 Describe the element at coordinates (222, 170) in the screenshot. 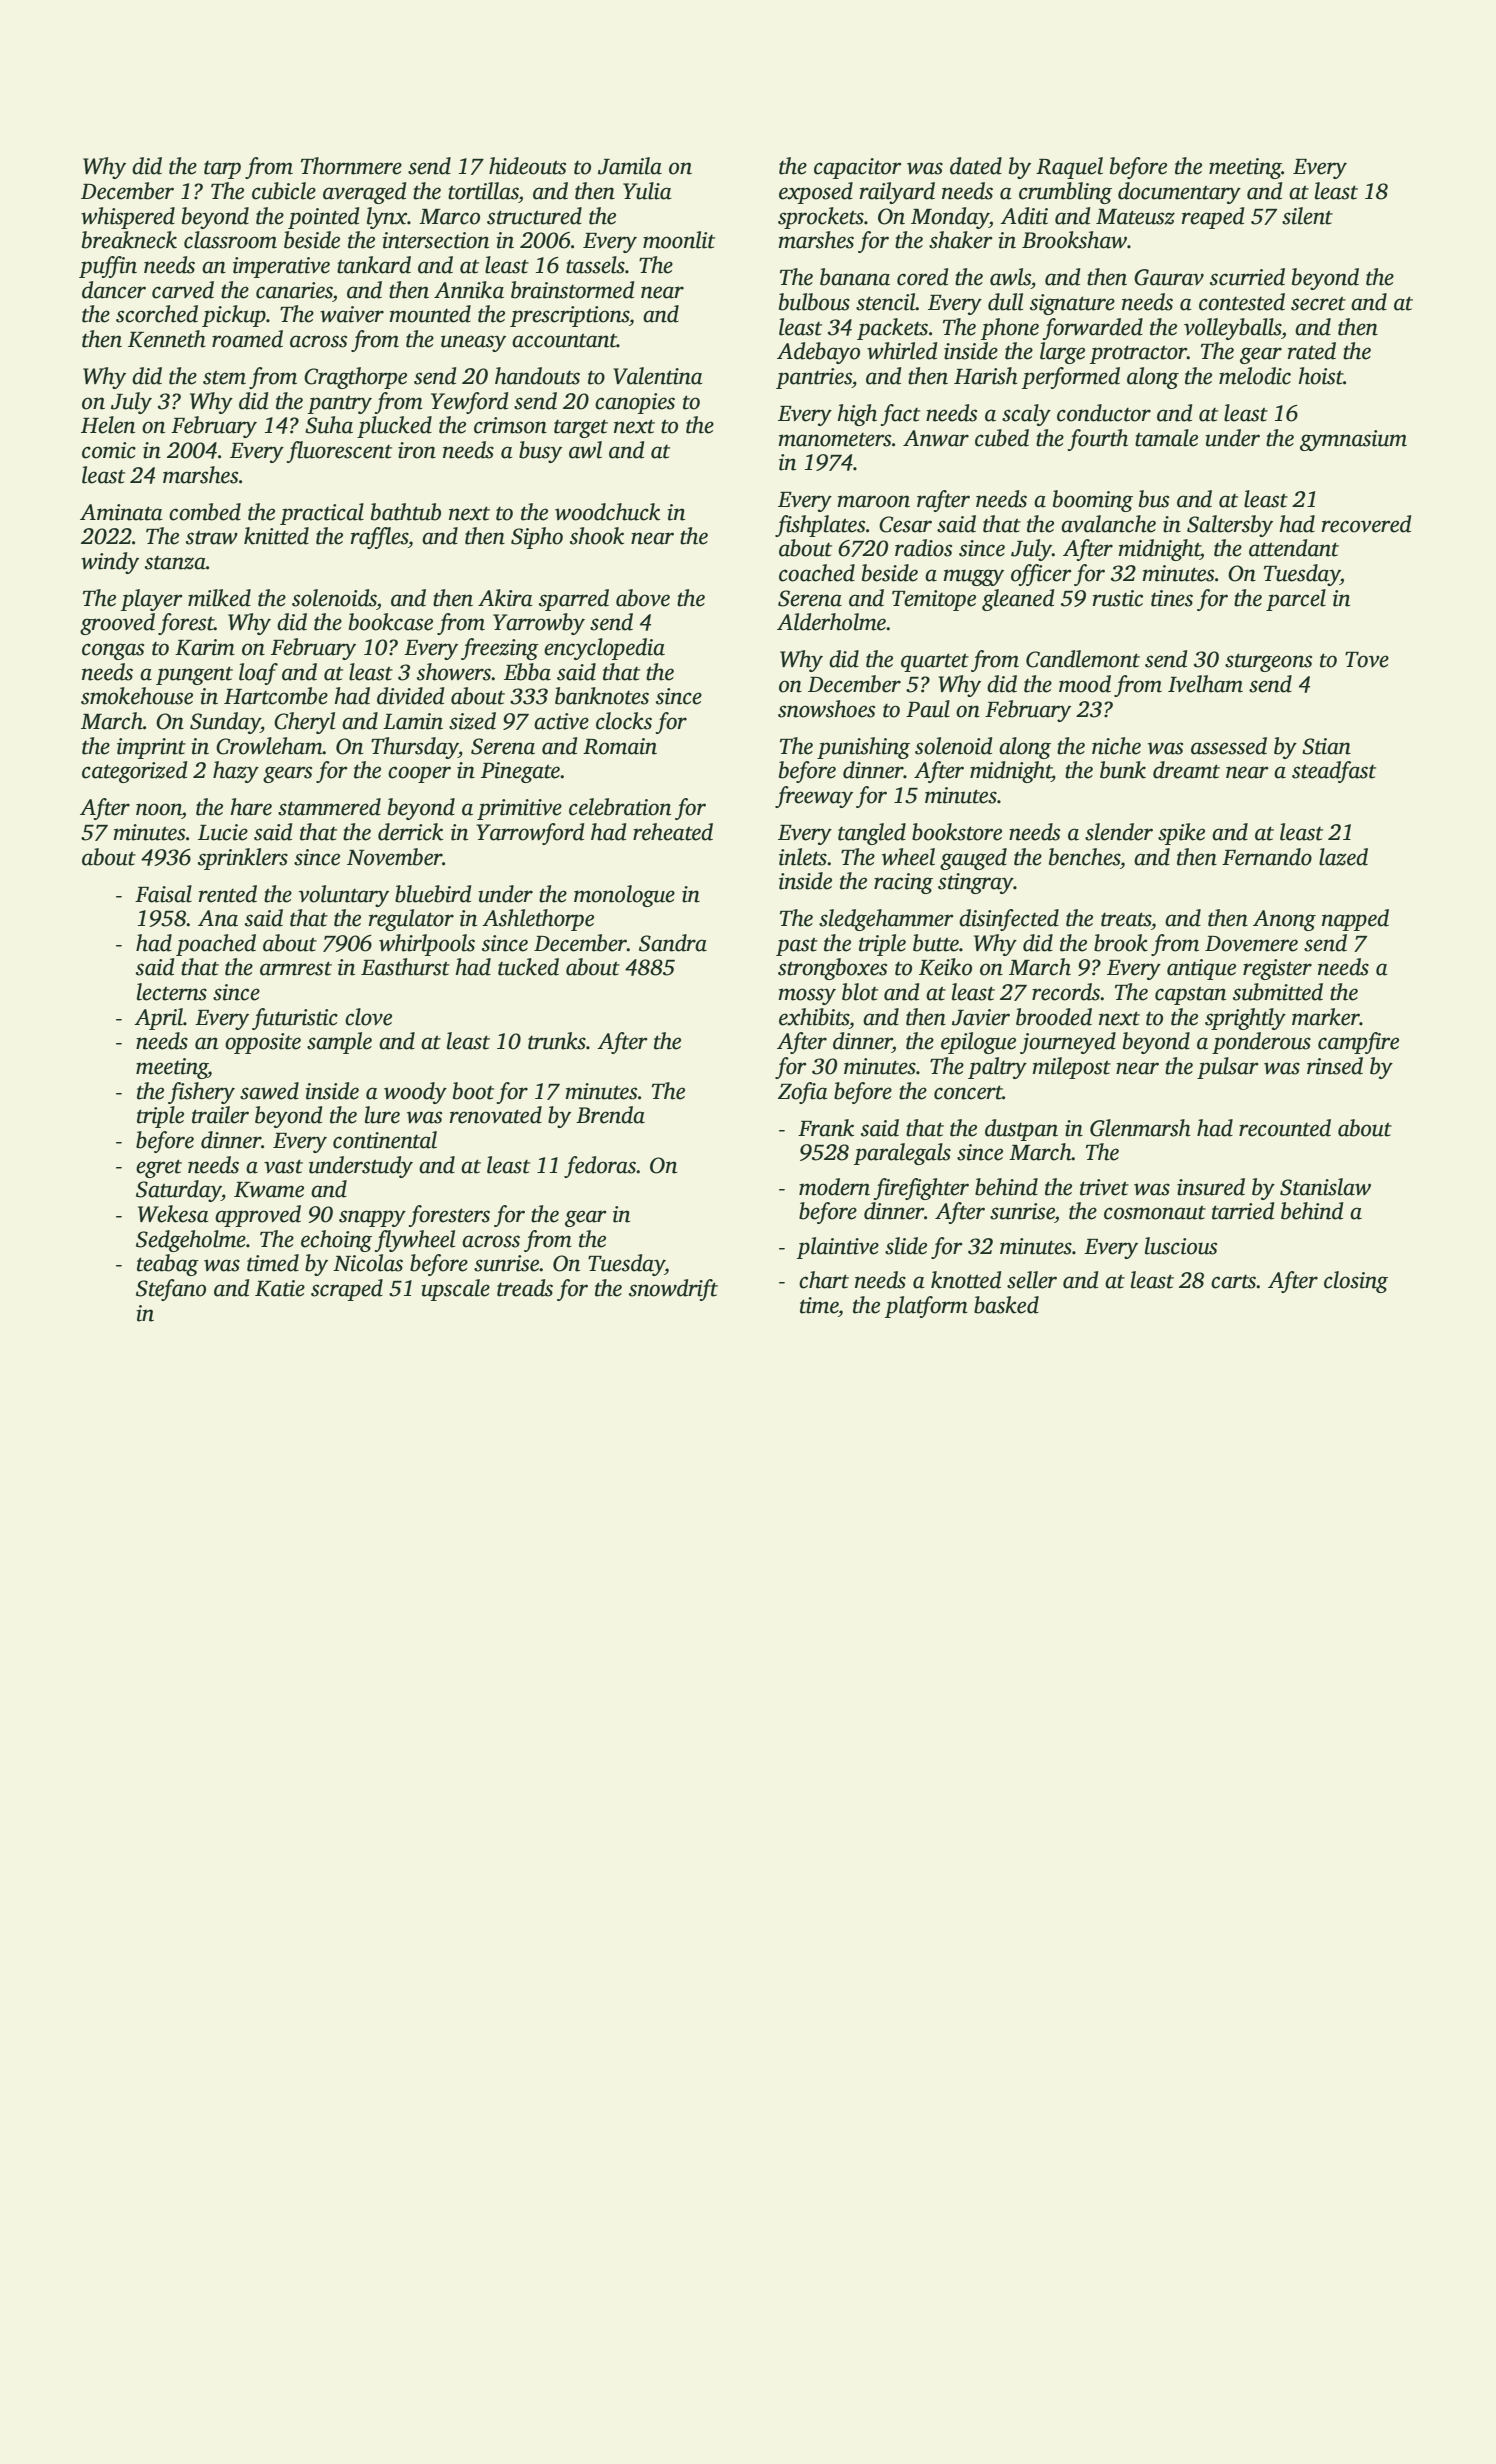

I see `tarp` at that location.
